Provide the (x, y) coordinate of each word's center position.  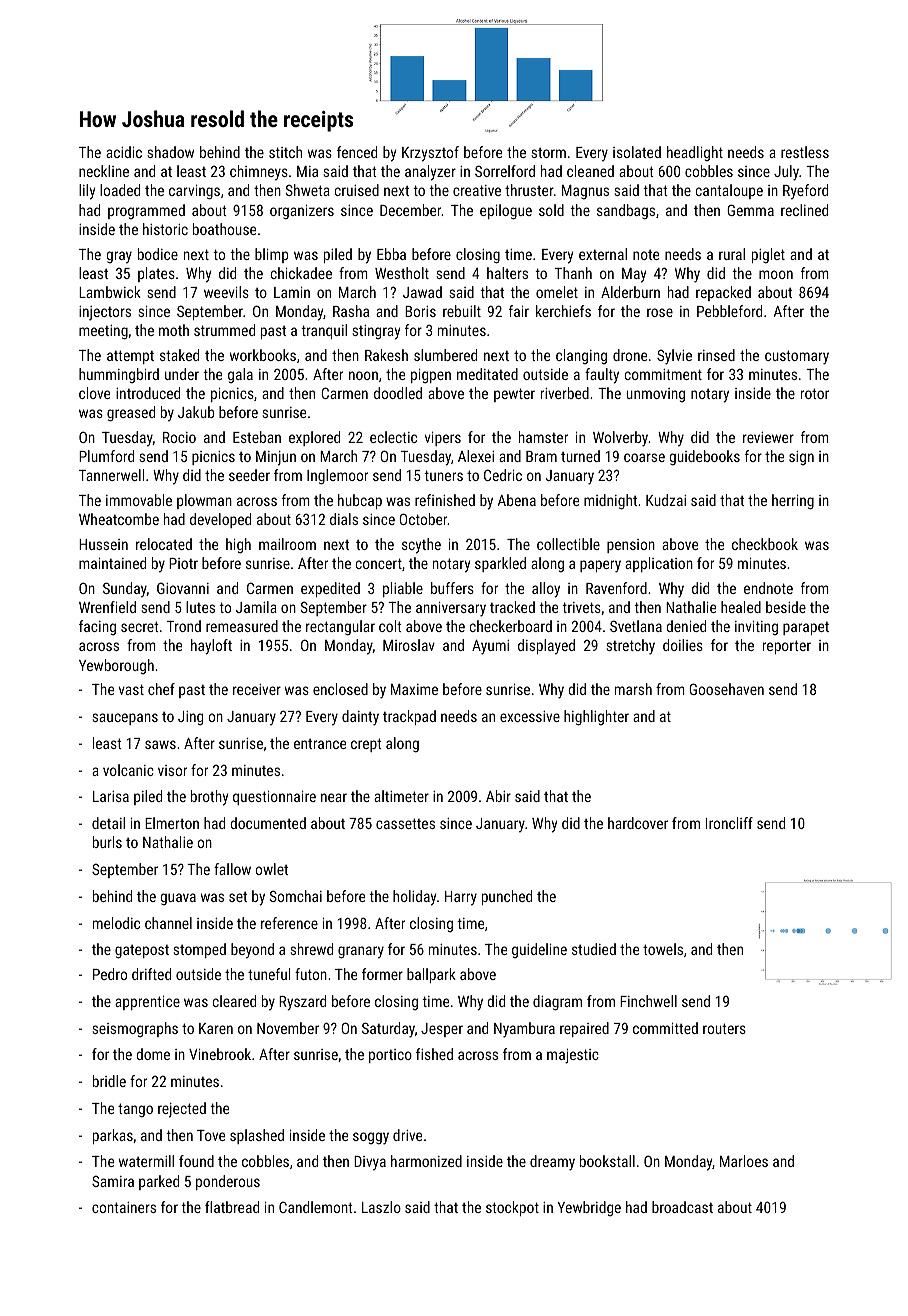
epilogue (506, 212)
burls (107, 842)
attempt (130, 357)
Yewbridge (589, 1209)
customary (797, 357)
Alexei (476, 456)
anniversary (451, 609)
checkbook (765, 544)
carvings (194, 192)
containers (124, 1207)
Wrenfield (107, 607)
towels (663, 949)
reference (289, 923)
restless (805, 152)
